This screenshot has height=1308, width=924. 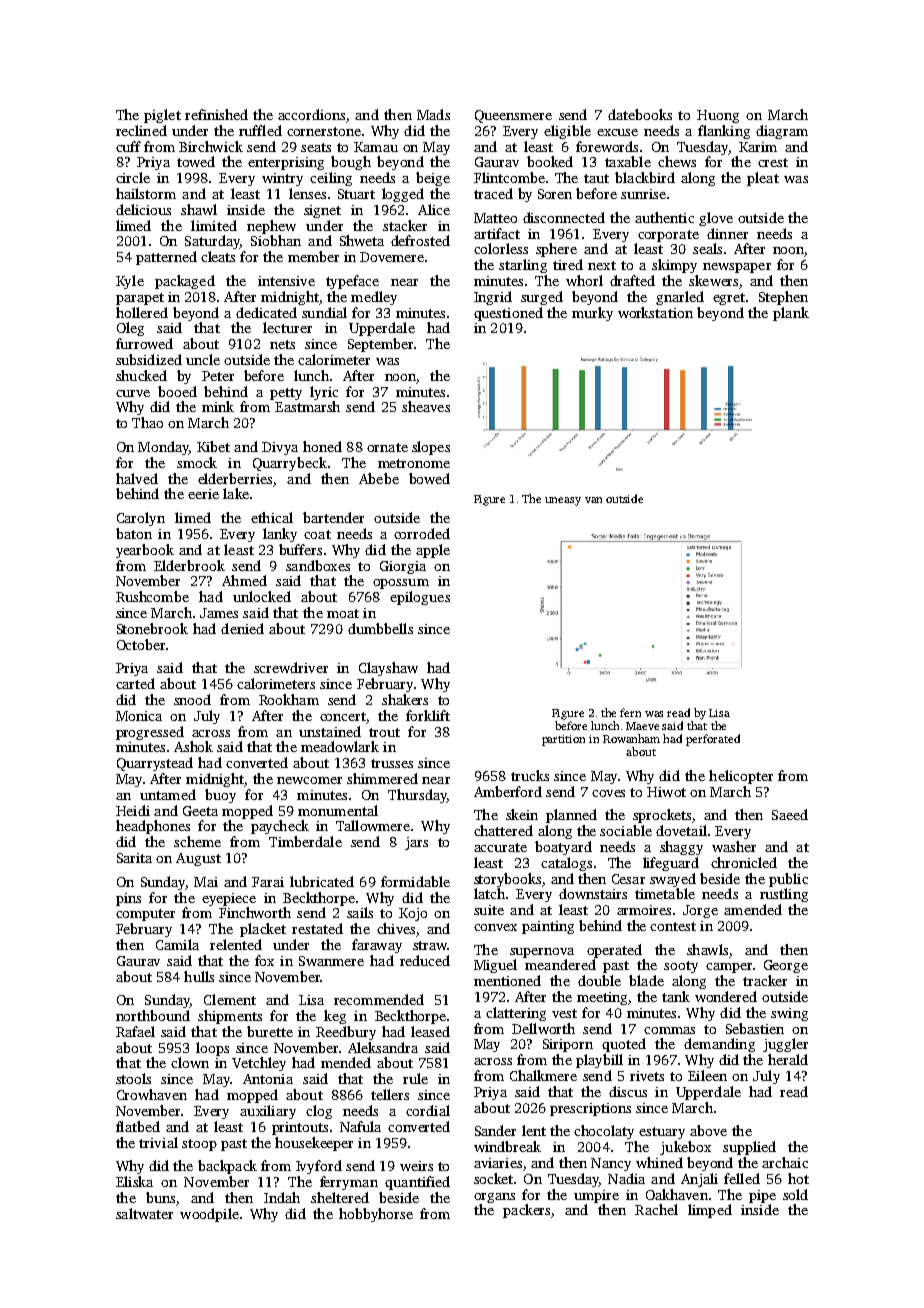 I want to click on van, so click(x=593, y=500).
